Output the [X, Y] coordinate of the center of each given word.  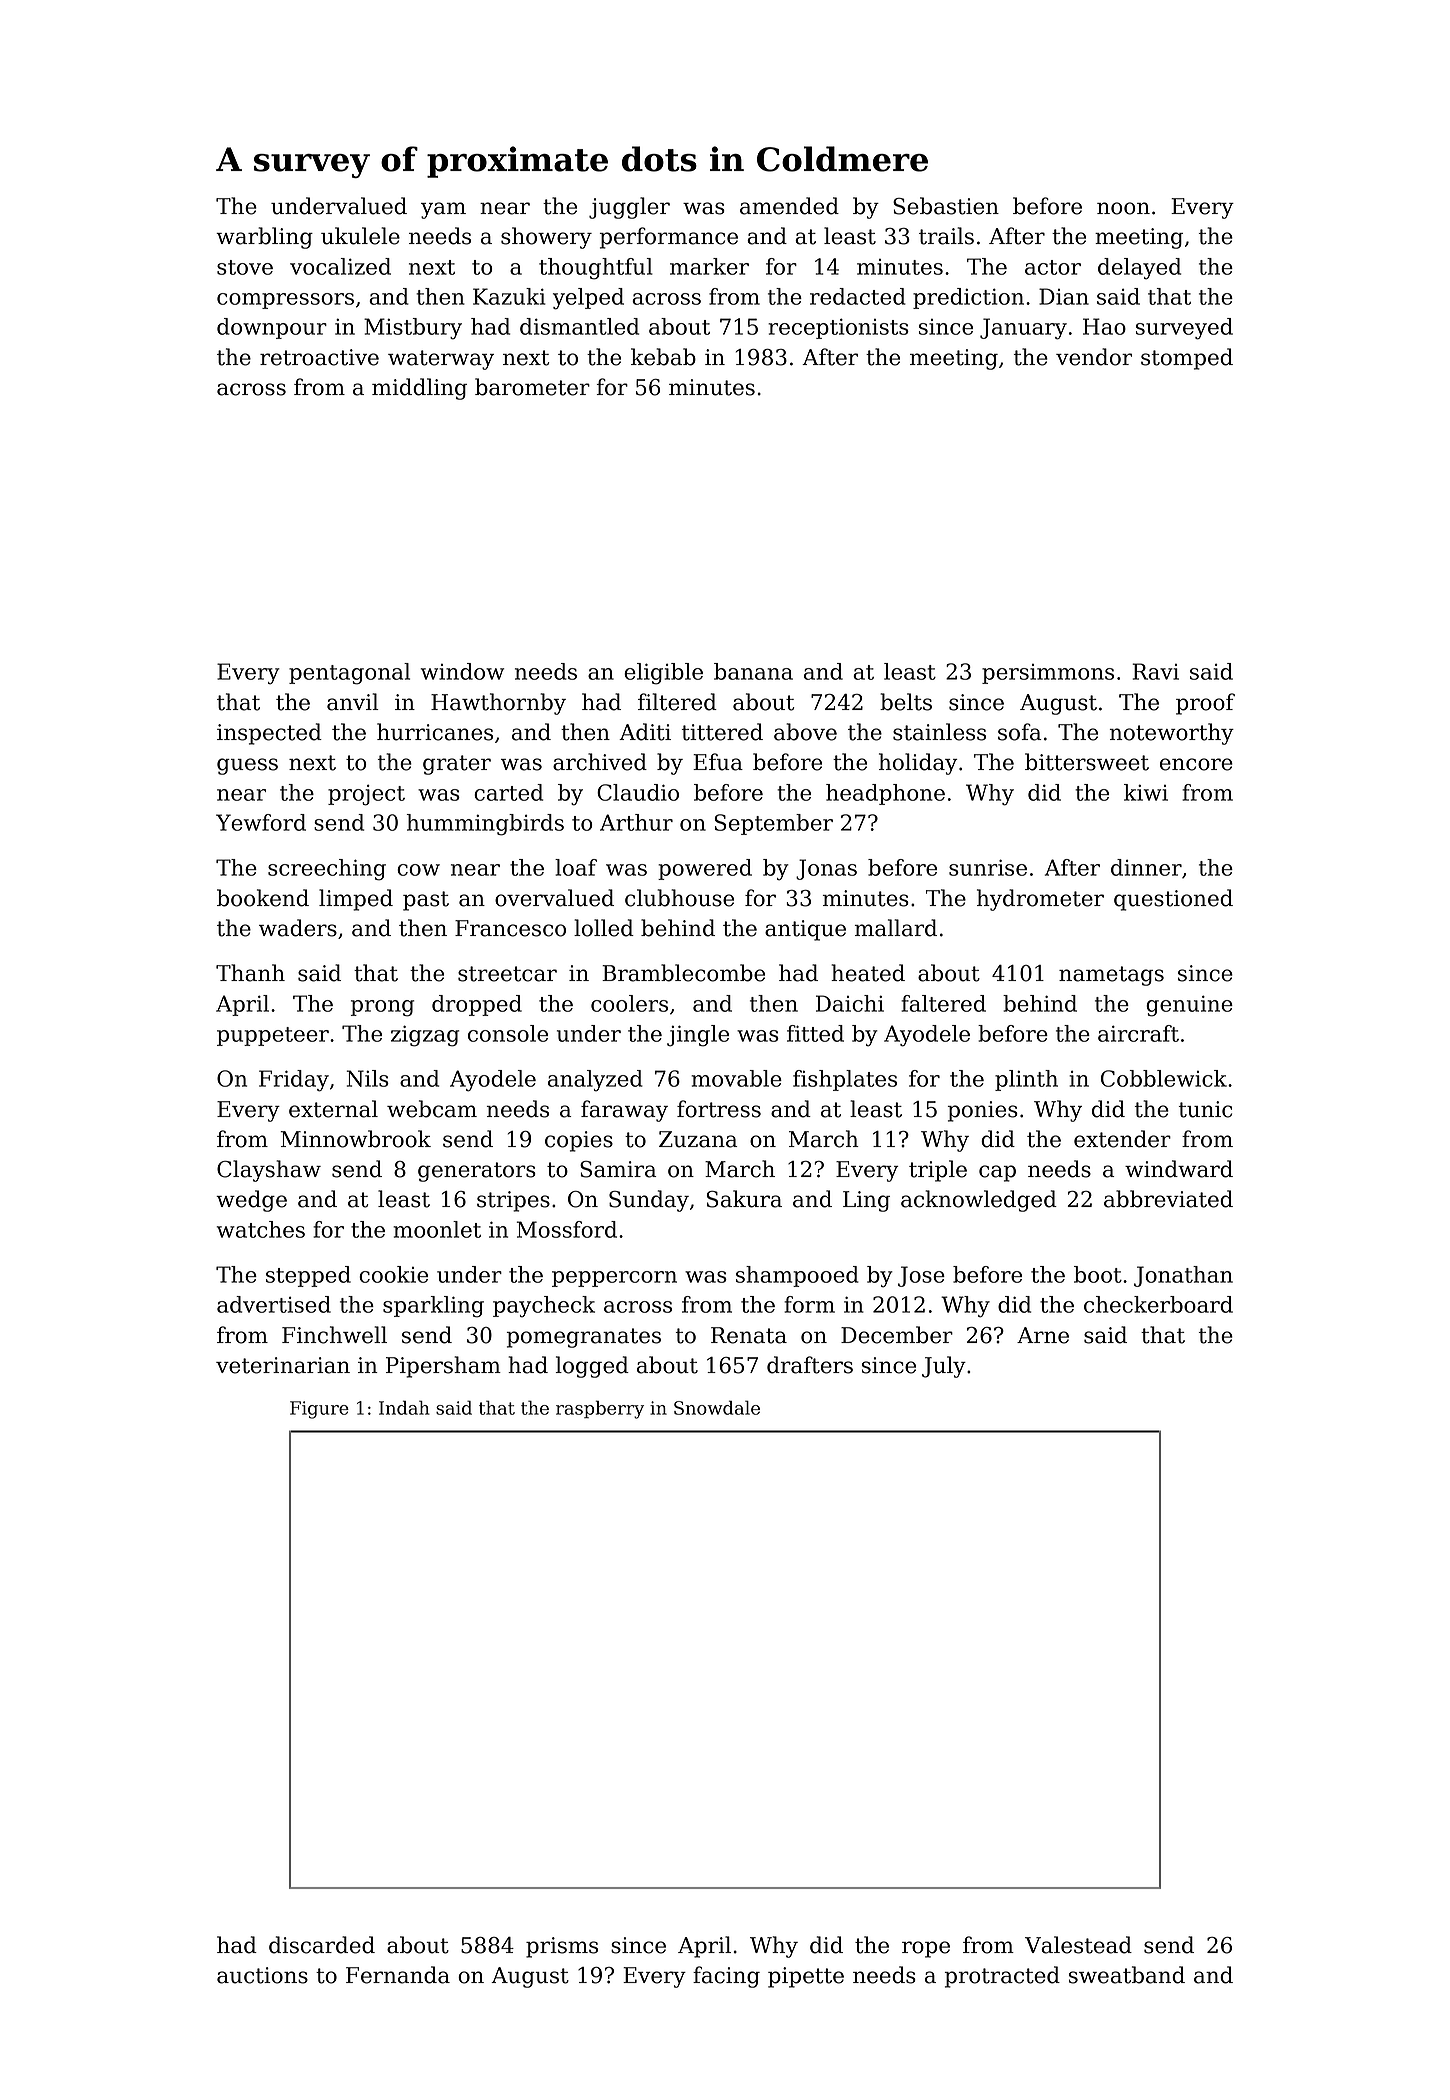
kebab [663, 357]
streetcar [507, 974]
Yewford [261, 822]
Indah [404, 1407]
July [944, 1367]
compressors [285, 301]
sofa [1019, 732]
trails [946, 236]
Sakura [744, 1199]
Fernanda [398, 1975]
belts [906, 702]
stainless [939, 732]
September [774, 824]
